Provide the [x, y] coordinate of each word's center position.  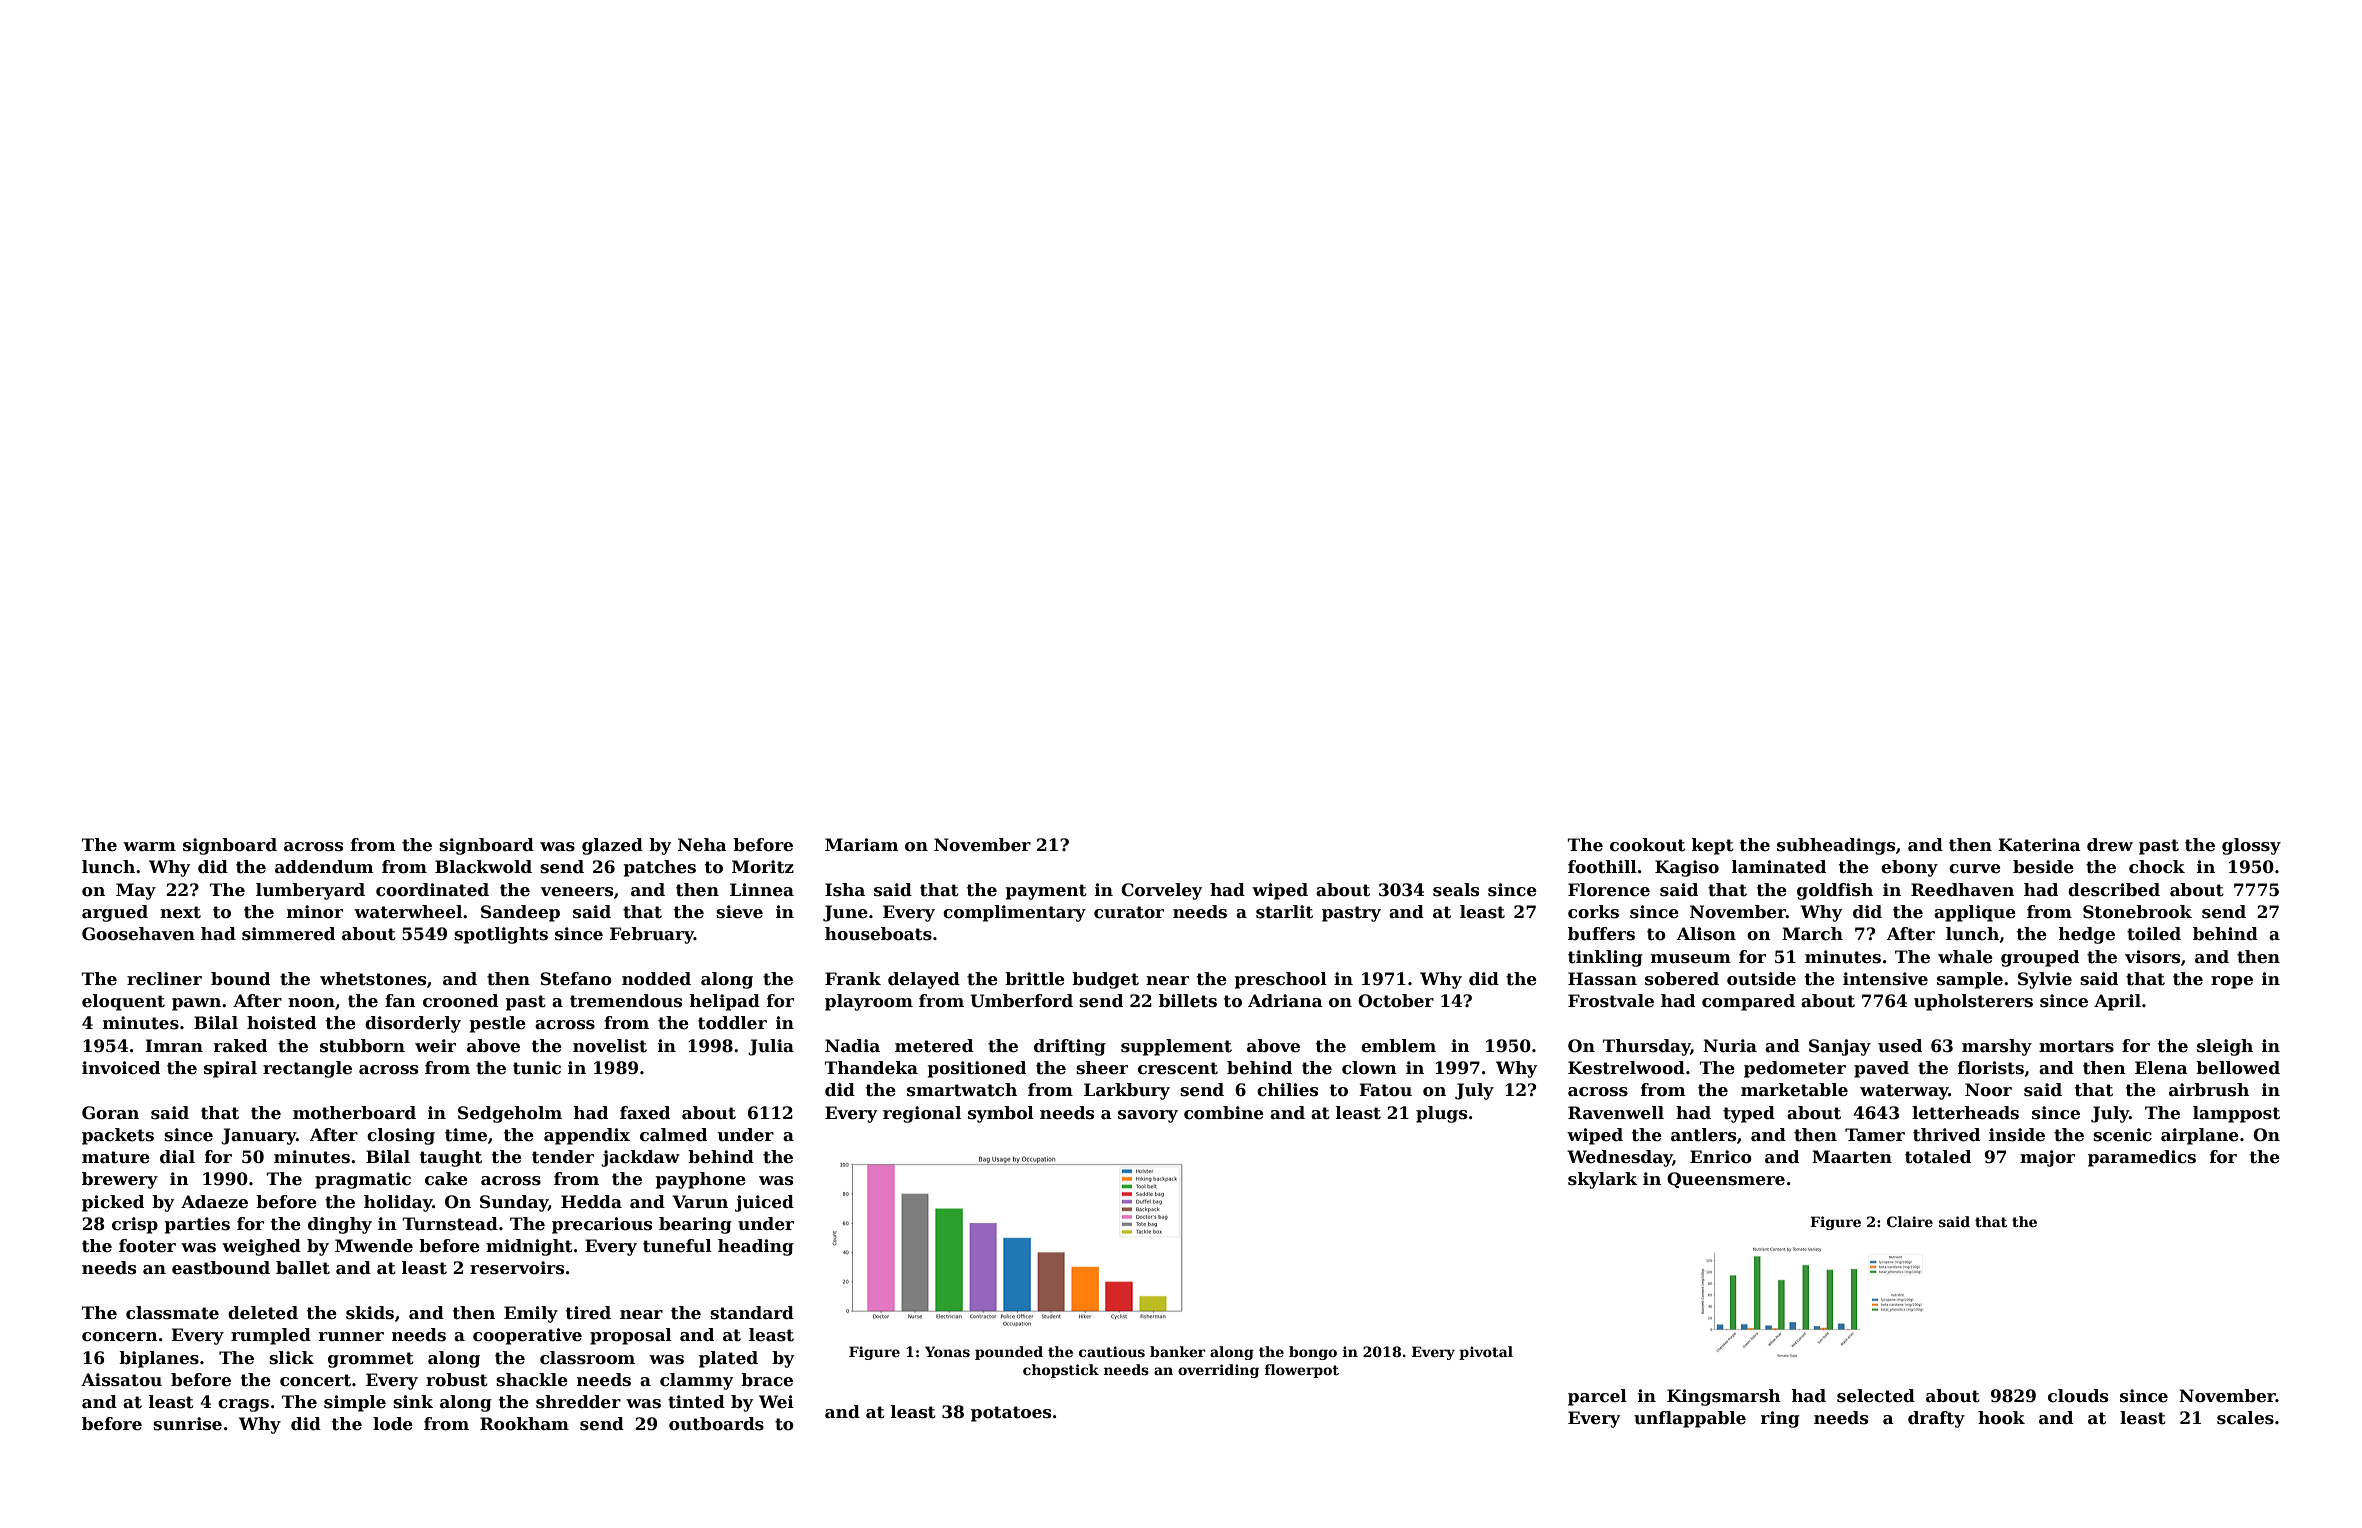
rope [2232, 982]
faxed [645, 1113]
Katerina [2039, 845]
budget [1105, 980]
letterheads [1965, 1113]
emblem [1398, 1046]
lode [393, 1424]
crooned [460, 1001]
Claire [1910, 1221]
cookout [1647, 845]
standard [752, 1313]
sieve [739, 912]
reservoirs [517, 1268]
